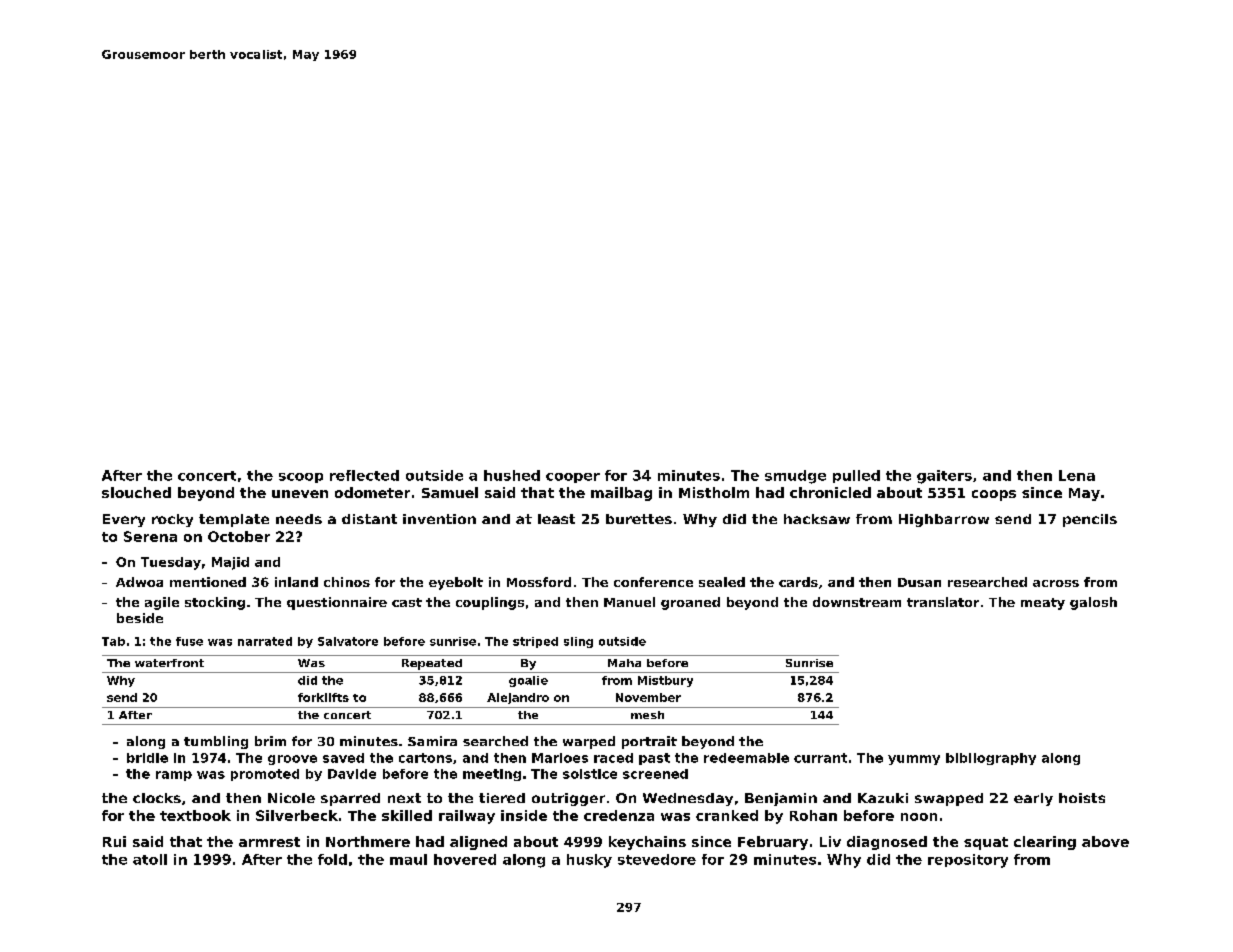  I want to click on groaned, so click(690, 603).
